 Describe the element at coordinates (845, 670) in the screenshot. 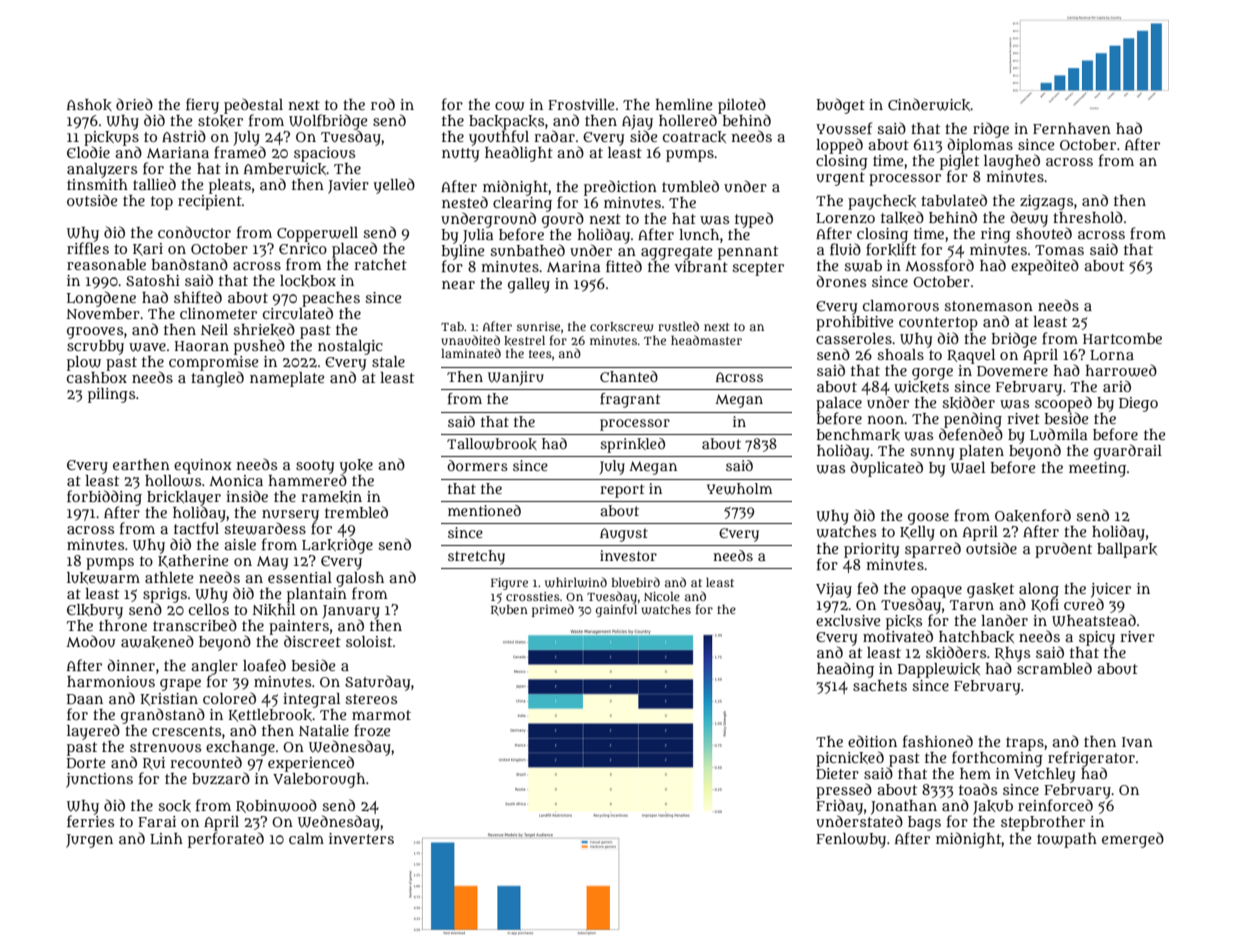

I see `heading` at that location.
